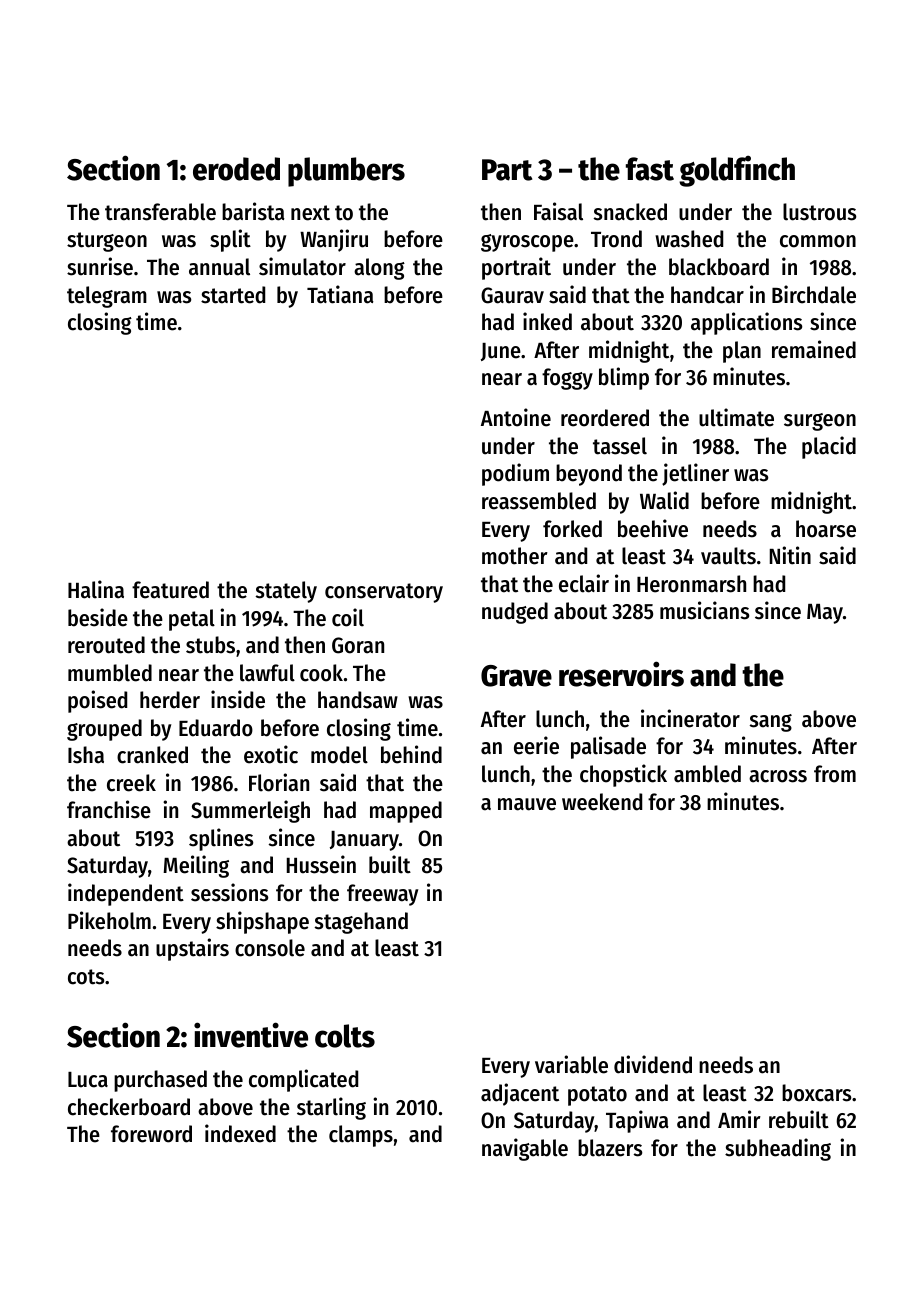 This page has height=1311, width=924. What do you see at coordinates (310, 213) in the page?
I see `next` at bounding box center [310, 213].
